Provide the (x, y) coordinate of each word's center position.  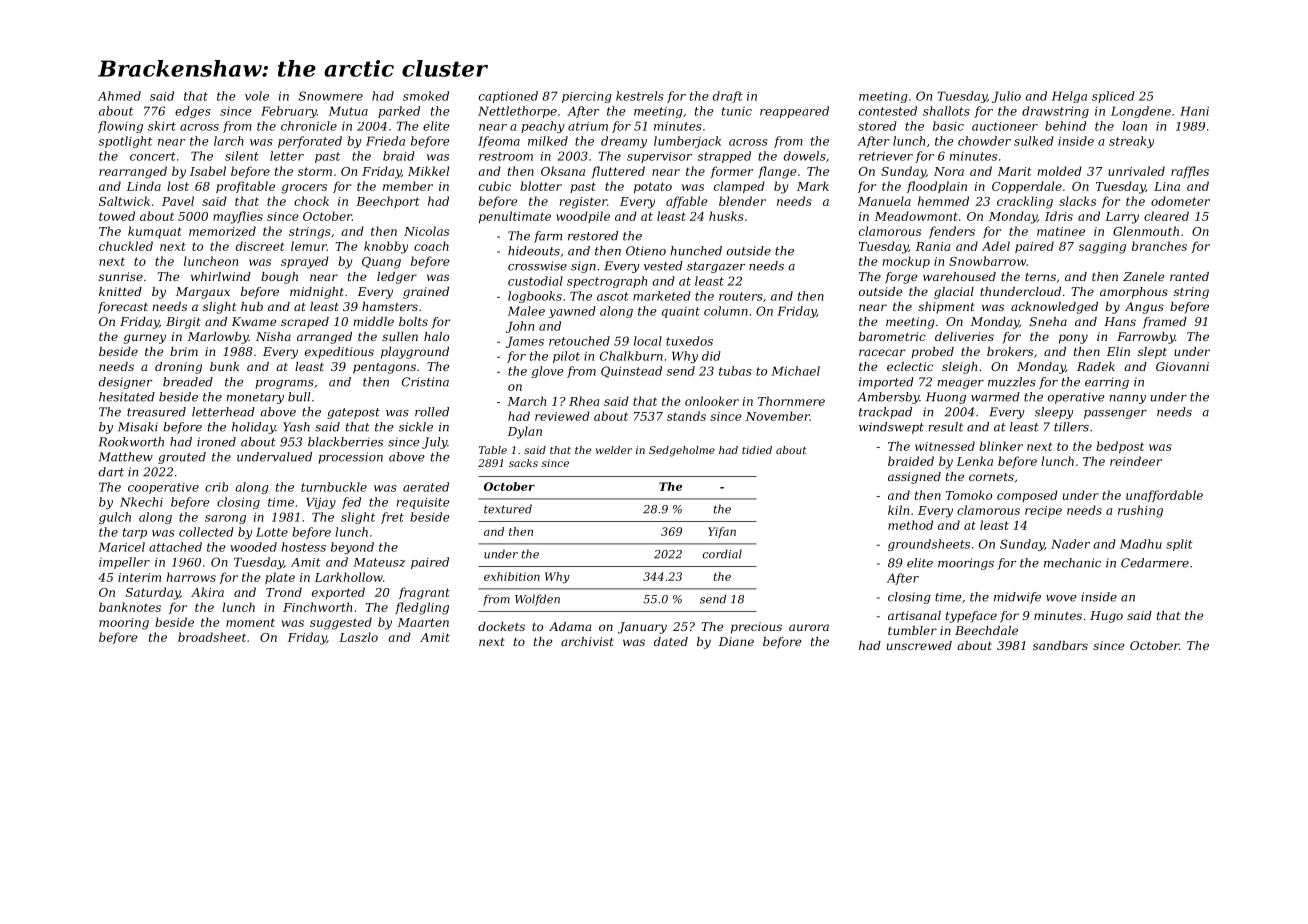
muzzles (1012, 382)
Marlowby (218, 338)
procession (350, 458)
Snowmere (330, 96)
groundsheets (929, 545)
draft (728, 97)
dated (671, 641)
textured (508, 509)
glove (548, 372)
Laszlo (358, 637)
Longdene (1141, 112)
